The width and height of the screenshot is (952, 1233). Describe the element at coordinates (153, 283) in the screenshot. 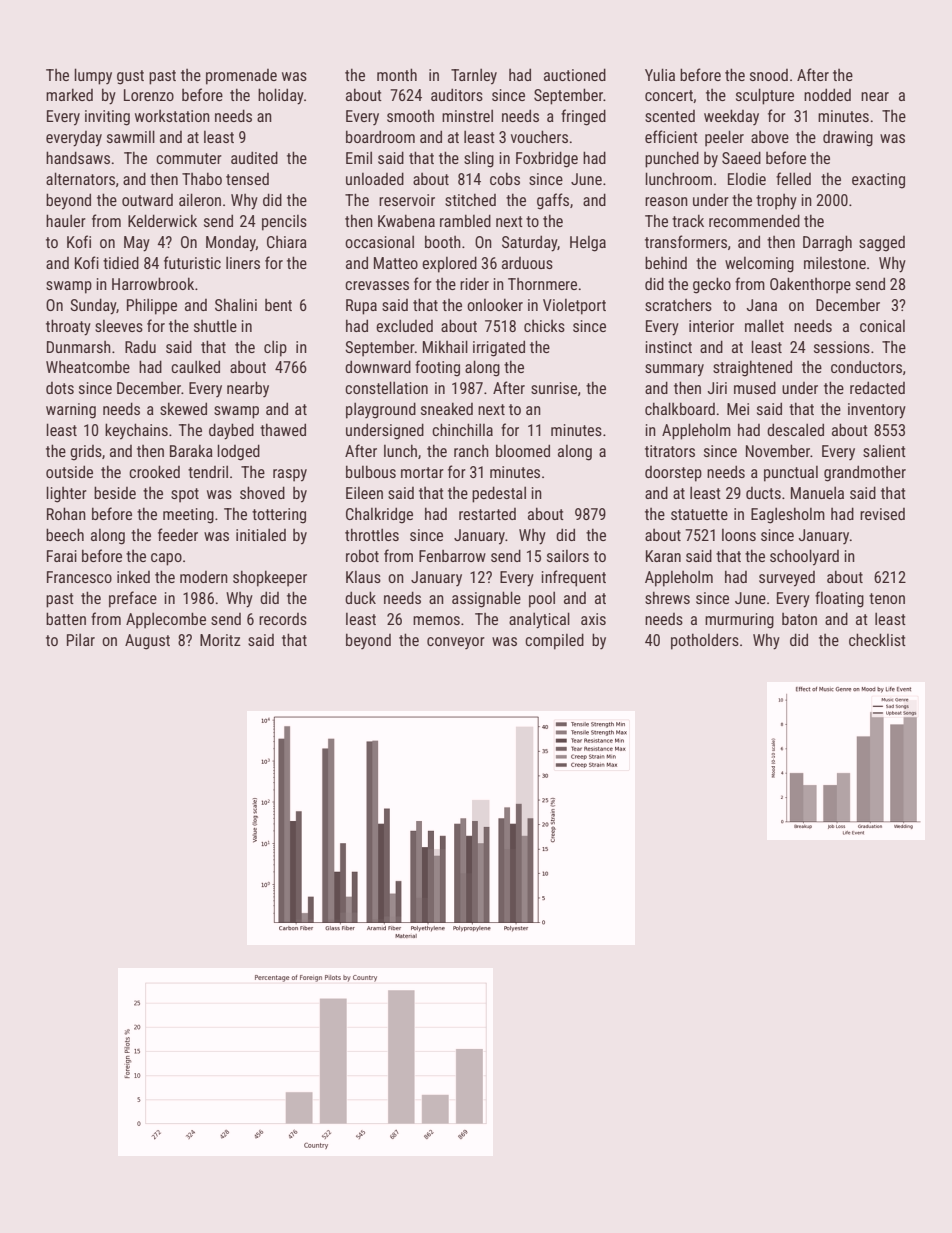

I see `Harrowbrook` at that location.
